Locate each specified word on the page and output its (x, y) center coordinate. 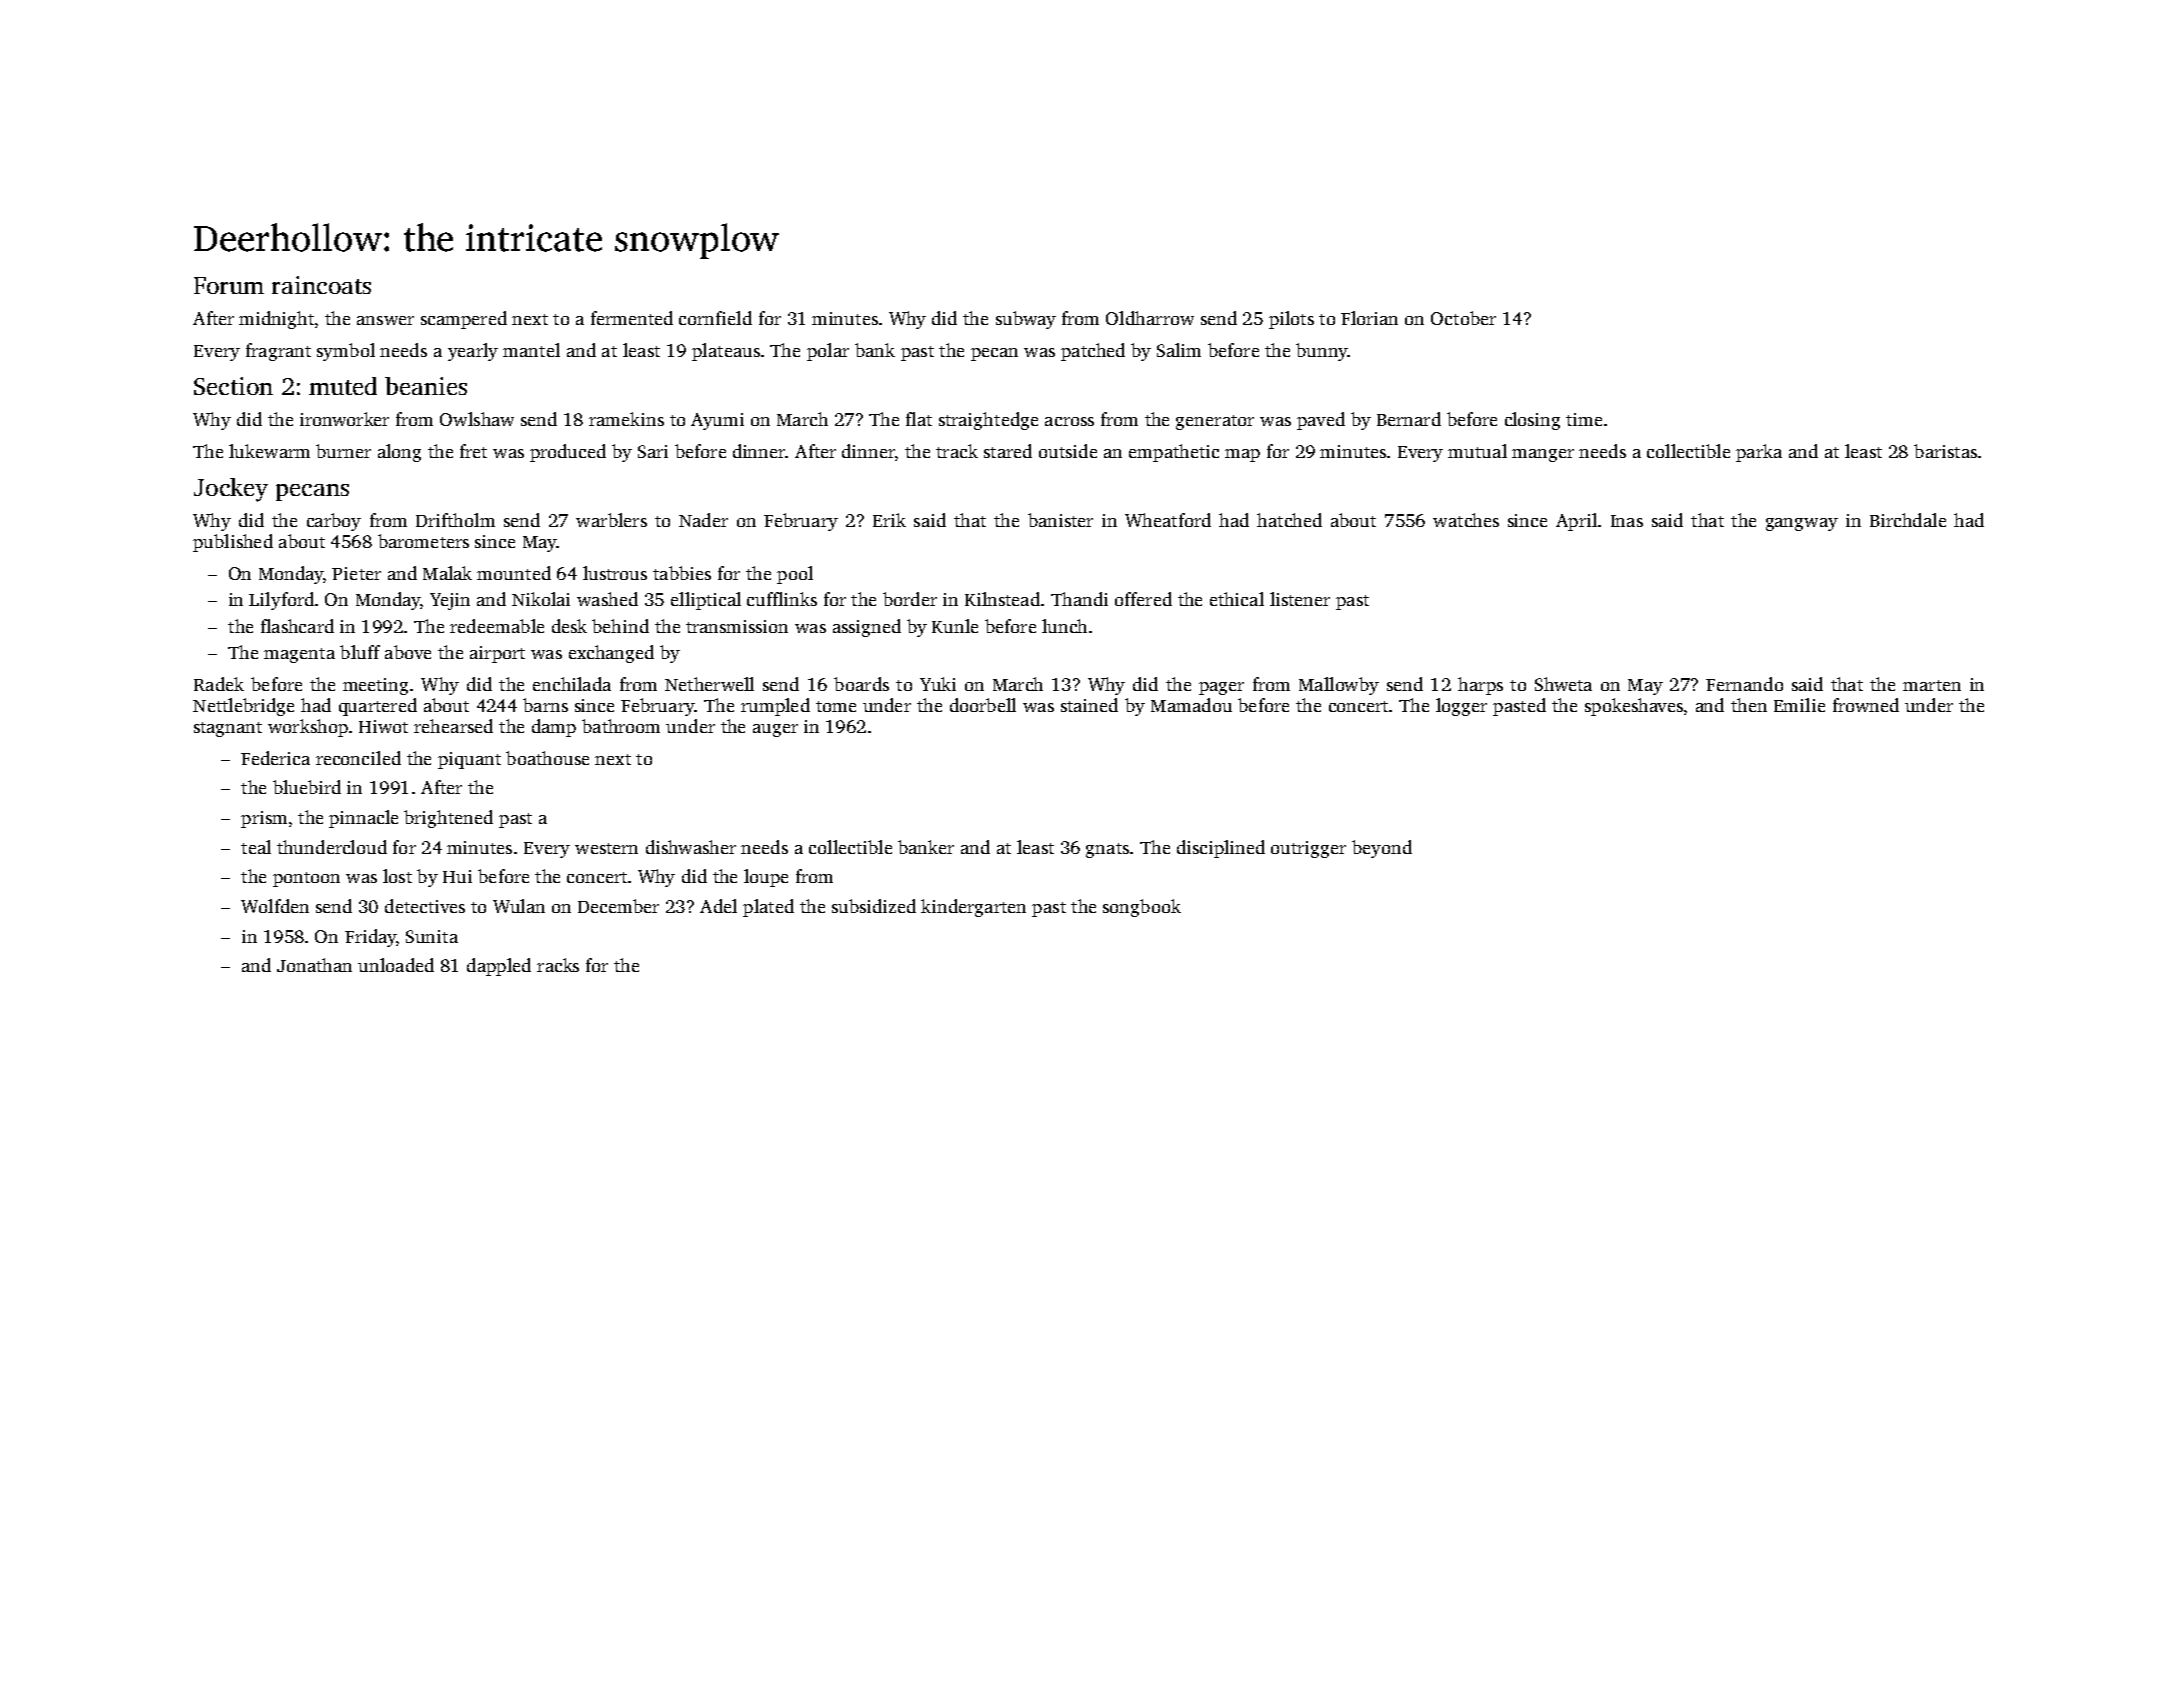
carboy (334, 522)
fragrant (278, 352)
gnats (1107, 850)
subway (1026, 320)
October (1463, 318)
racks (558, 965)
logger (1461, 707)
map (1242, 455)
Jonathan (314, 965)
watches (1466, 520)
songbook (1142, 908)
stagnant (228, 729)
